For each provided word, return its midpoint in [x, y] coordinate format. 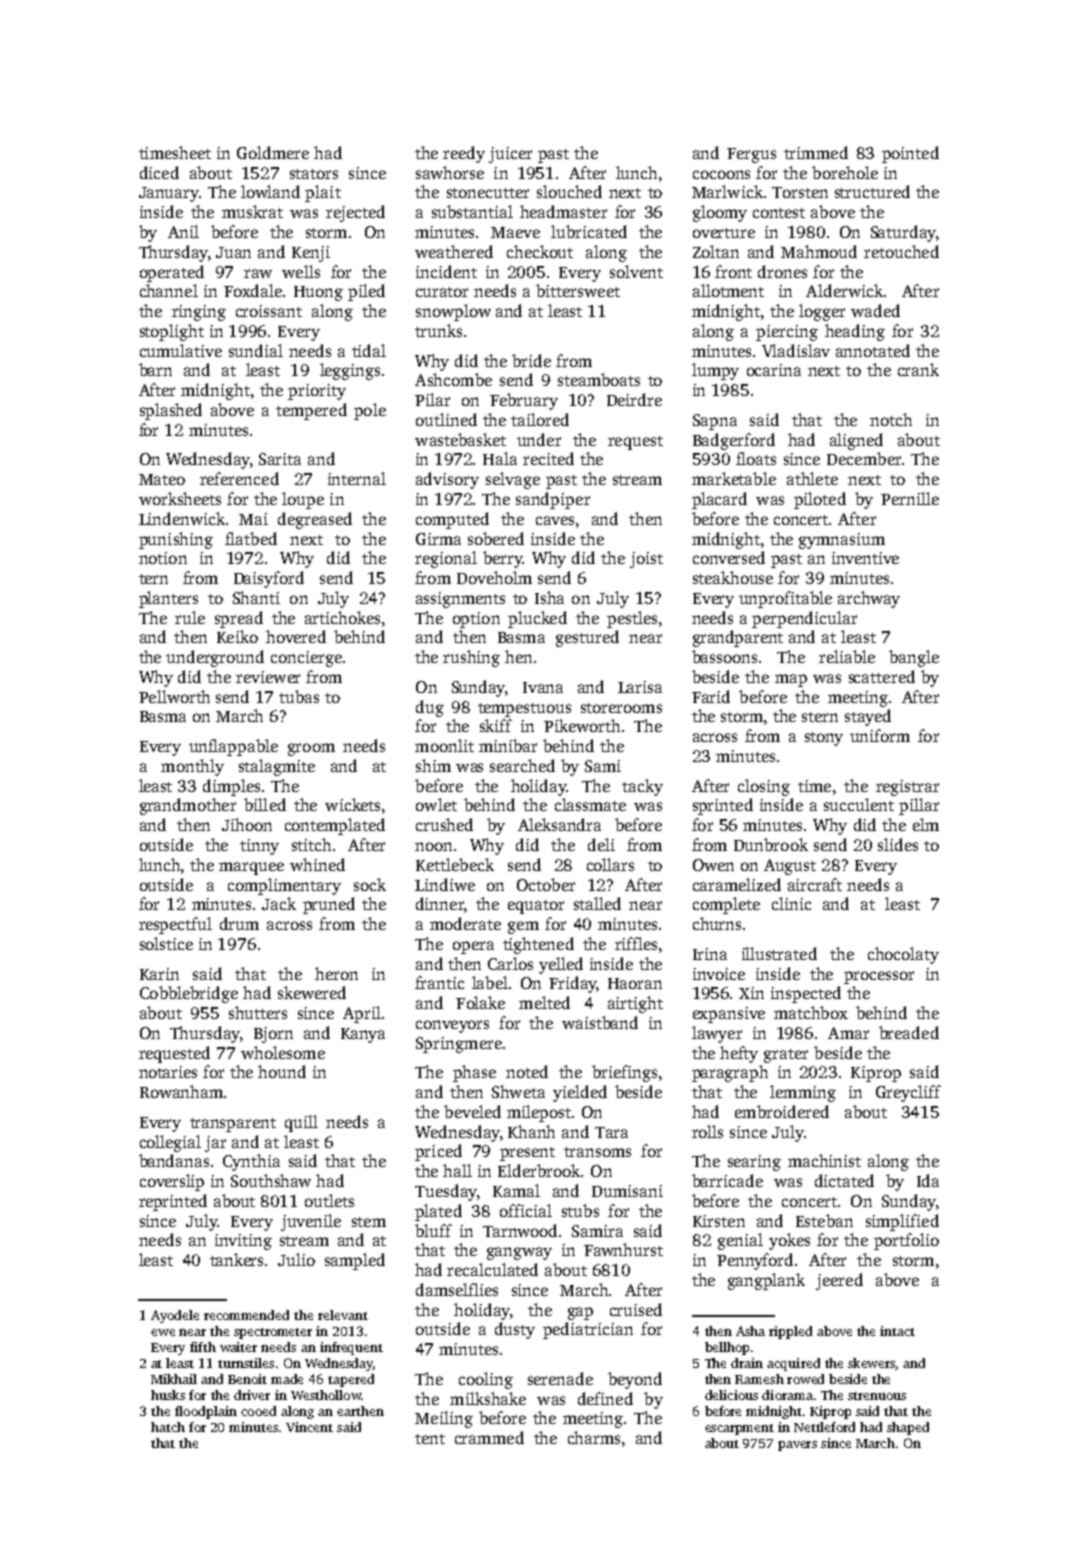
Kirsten [719, 1221]
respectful [175, 925]
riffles [636, 943]
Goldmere [273, 152]
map [791, 680]
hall [457, 1170]
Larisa [640, 687]
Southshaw [271, 1180]
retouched [901, 251]
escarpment [739, 1429]
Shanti [256, 597]
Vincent [309, 1427]
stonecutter [488, 193]
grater [786, 1056]
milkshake [488, 1398]
